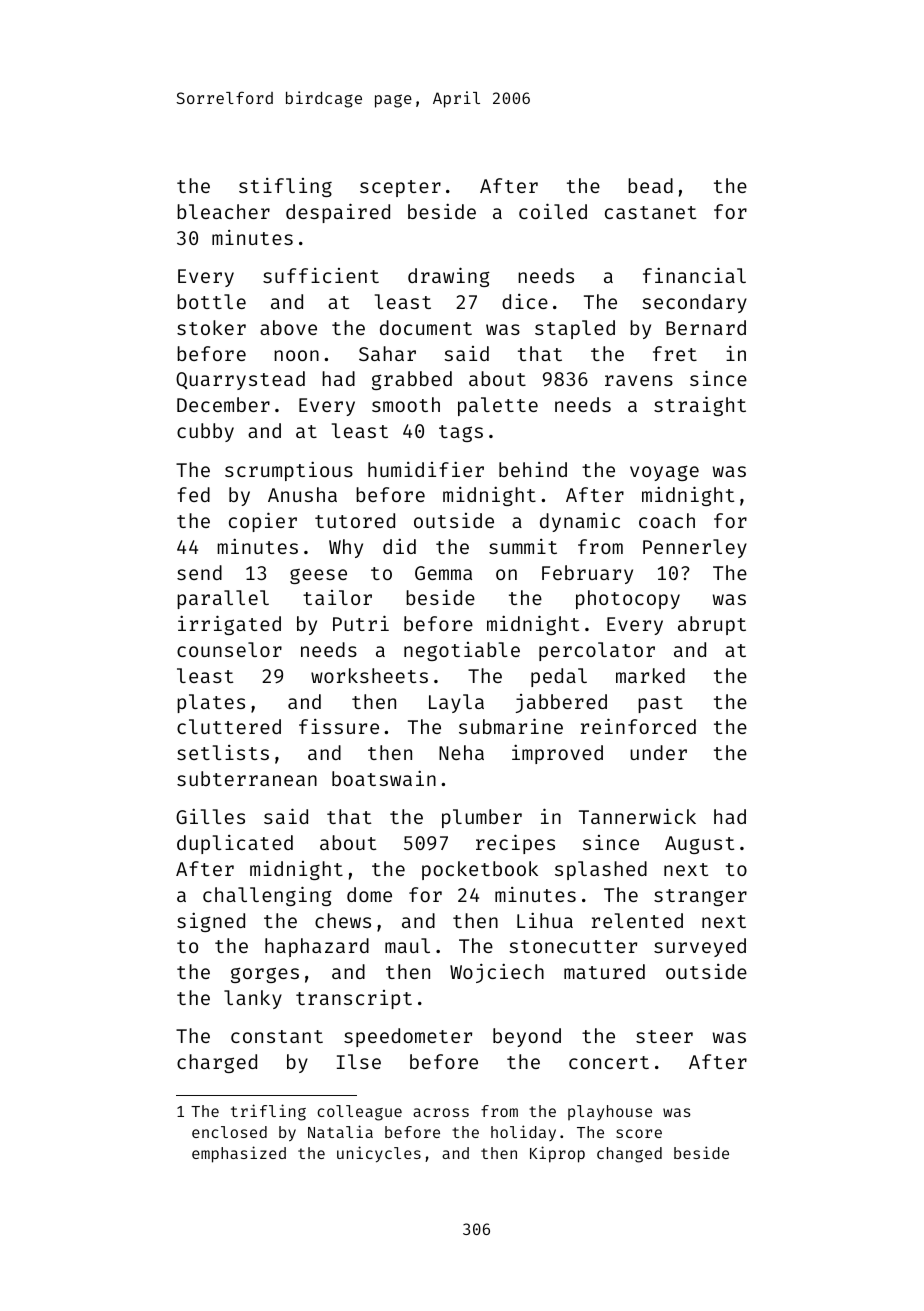  I want to click on did, so click(399, 546).
